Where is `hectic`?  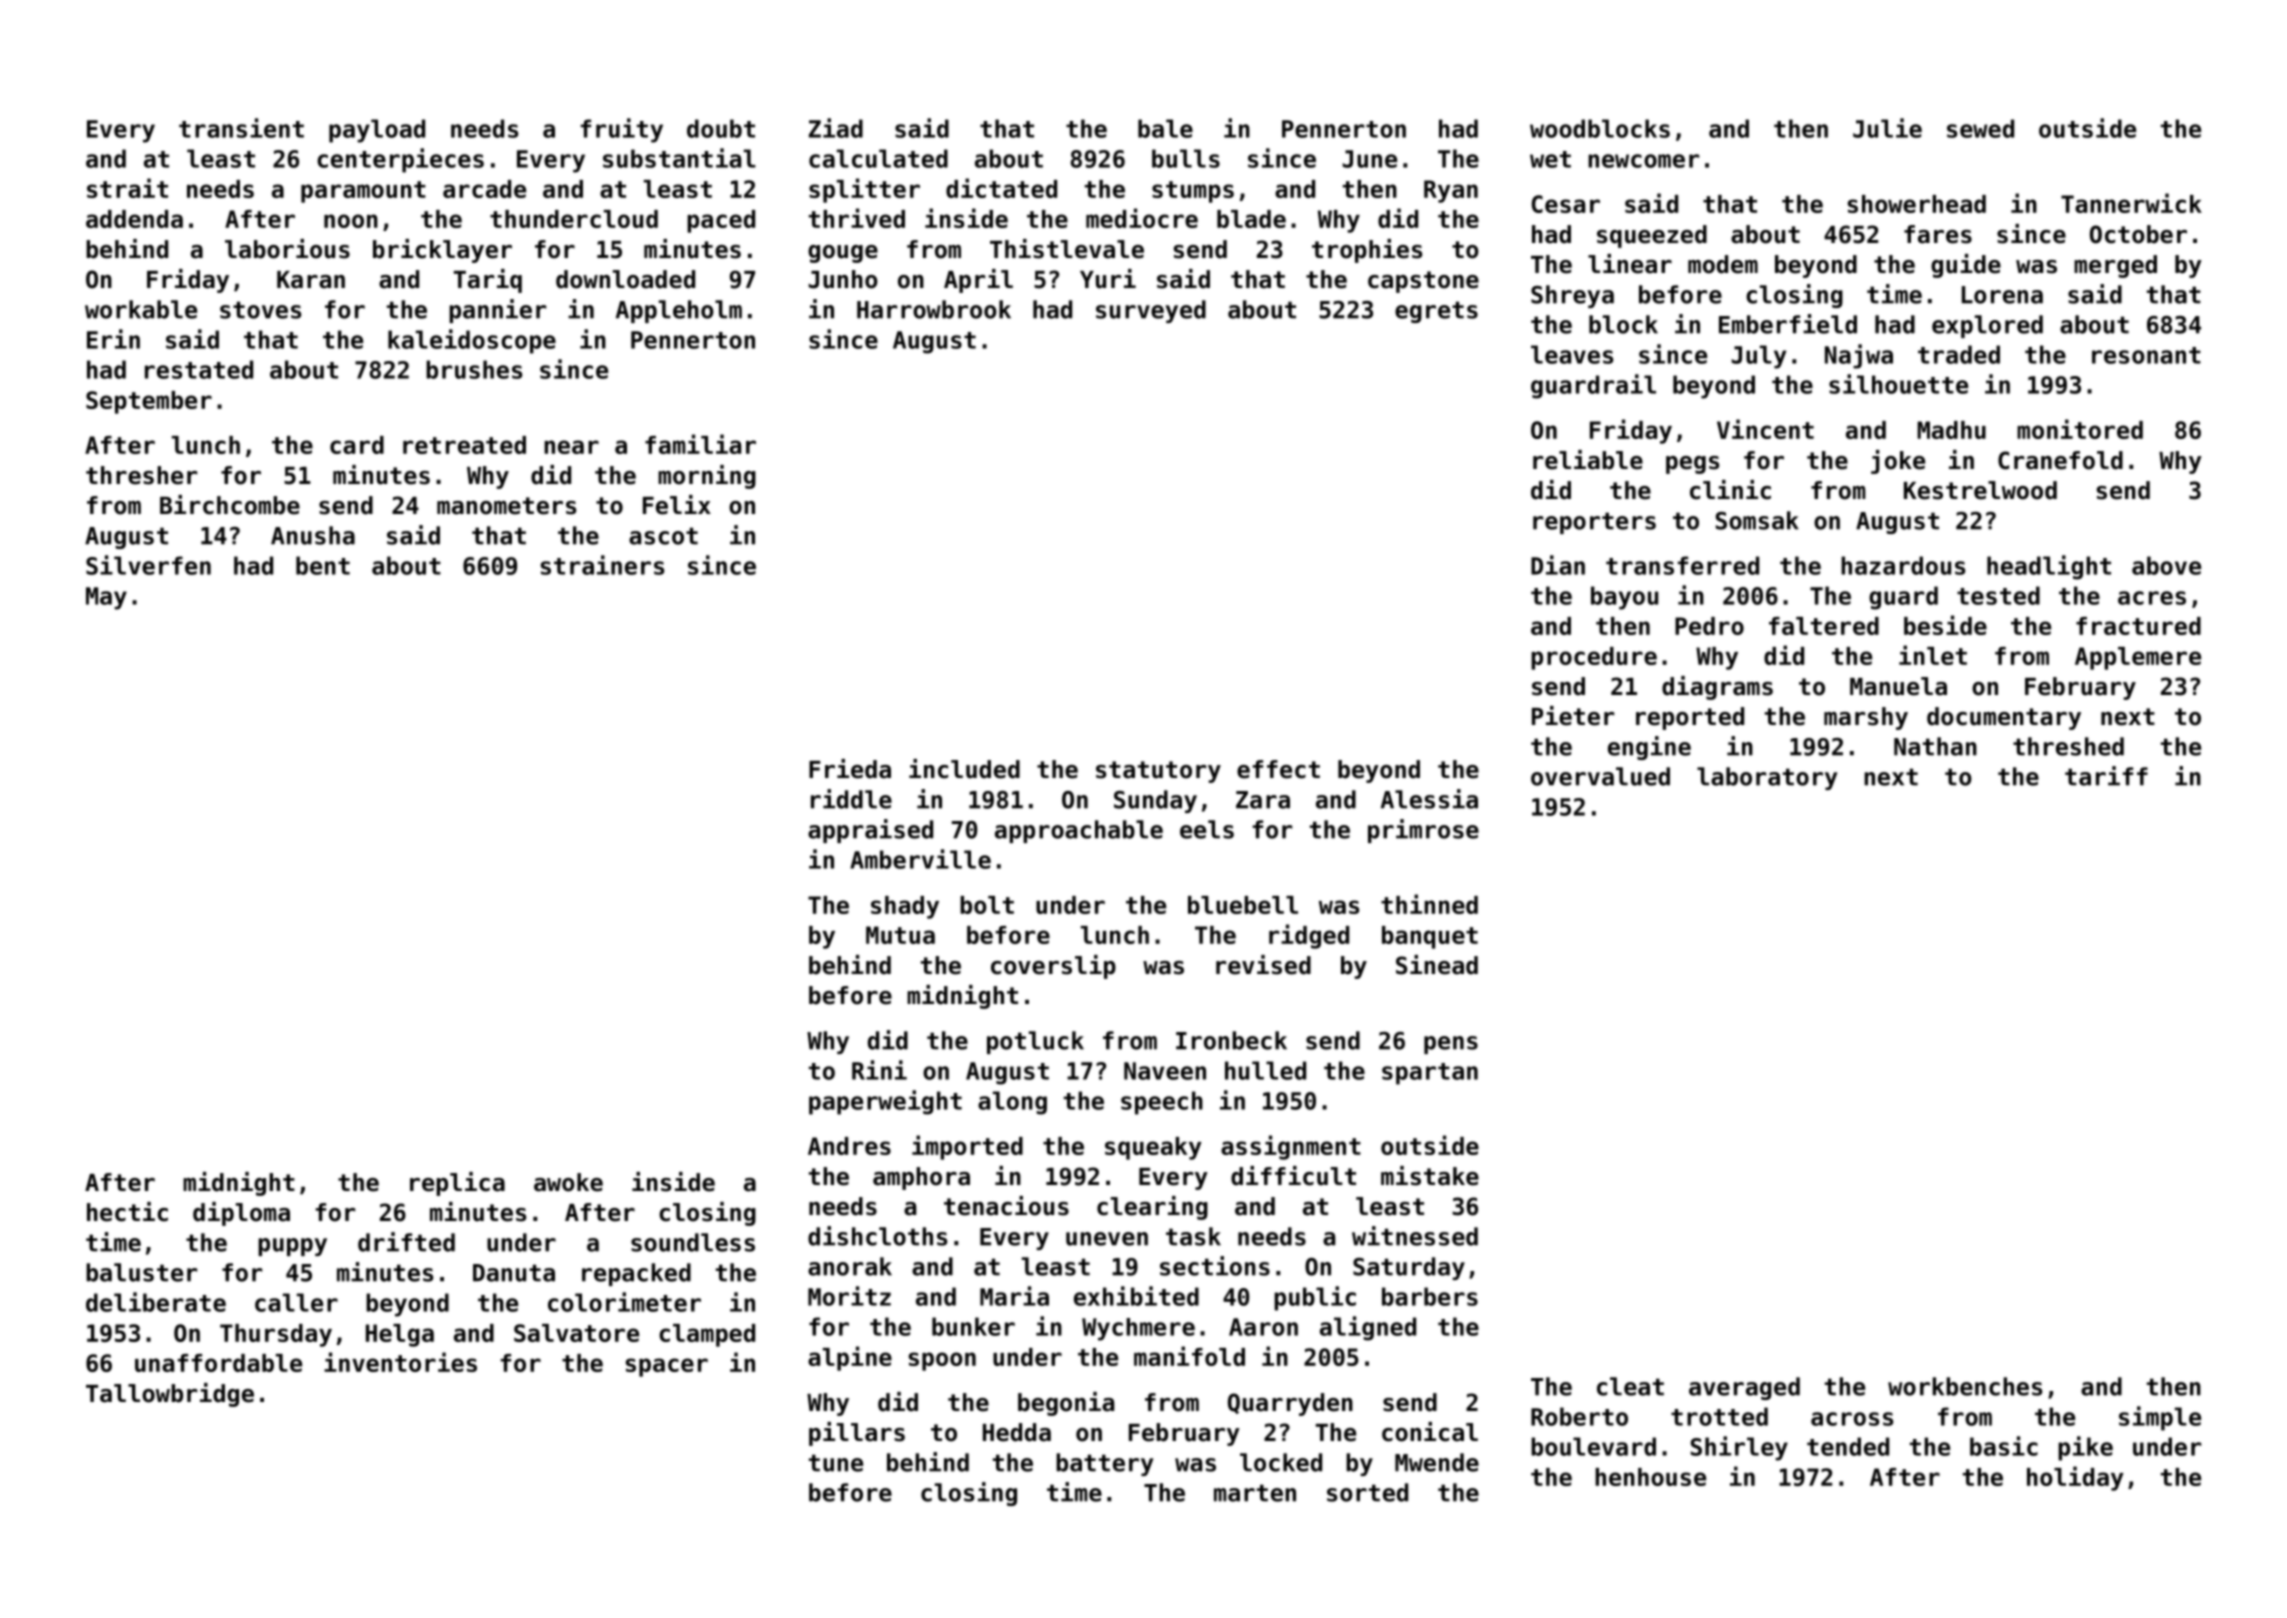
hectic is located at coordinates (127, 1212).
